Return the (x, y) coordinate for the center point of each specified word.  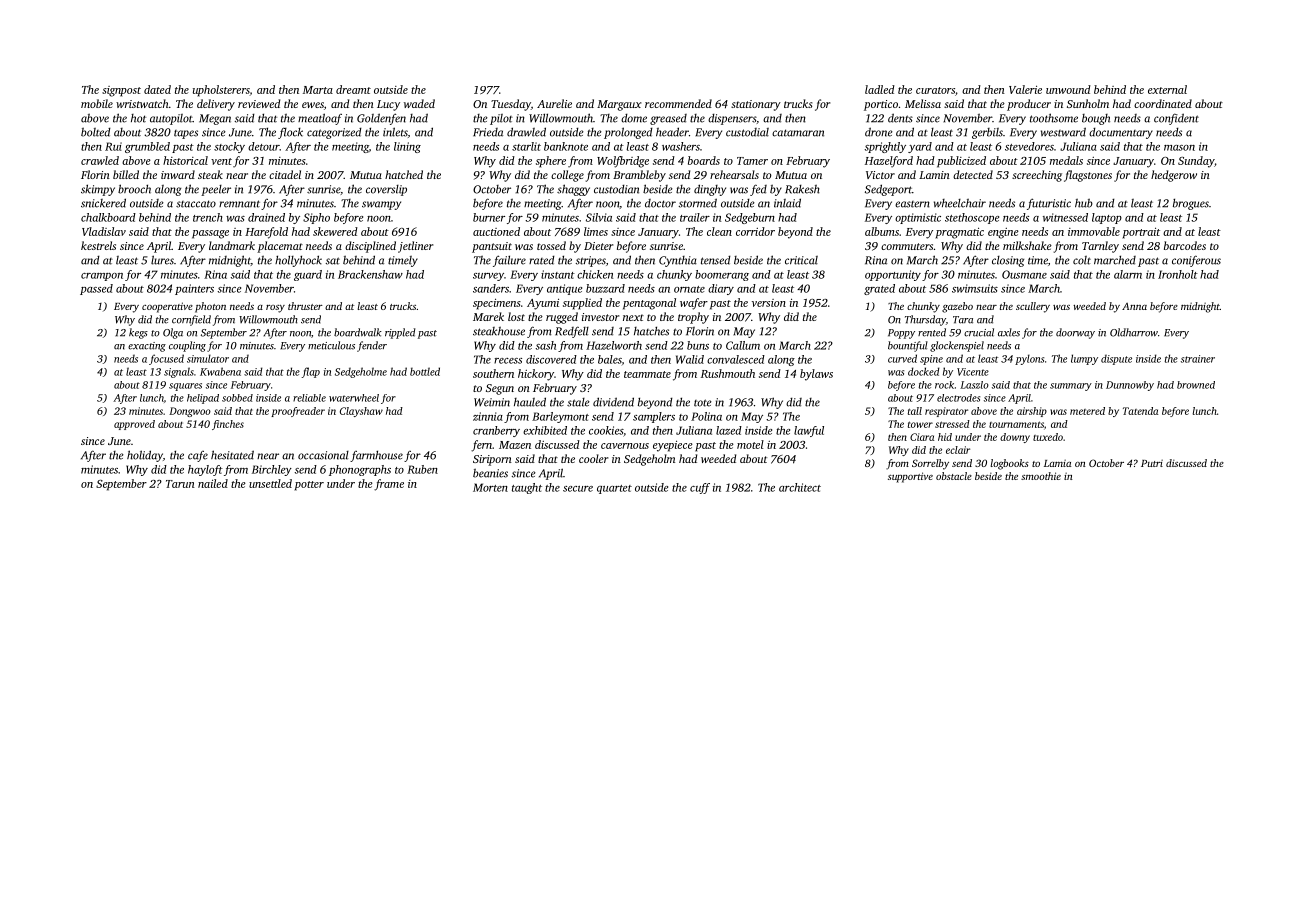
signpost (121, 91)
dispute (1116, 360)
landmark (232, 245)
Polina (706, 416)
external (1167, 89)
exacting (147, 347)
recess (508, 361)
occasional (323, 455)
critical (801, 260)
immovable (1094, 231)
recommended (678, 103)
